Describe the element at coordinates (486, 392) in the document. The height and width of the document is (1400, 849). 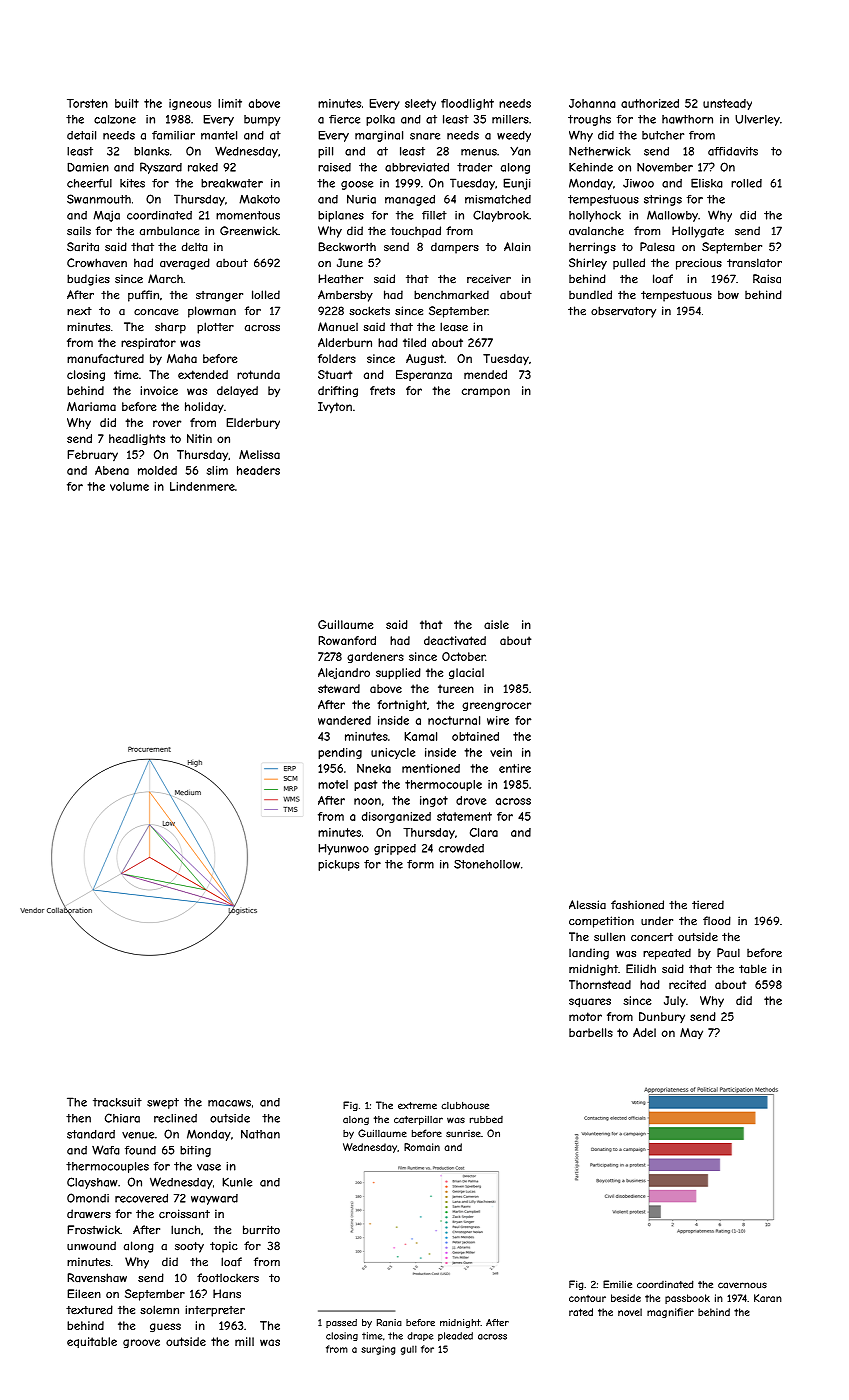
I see `crampon` at that location.
